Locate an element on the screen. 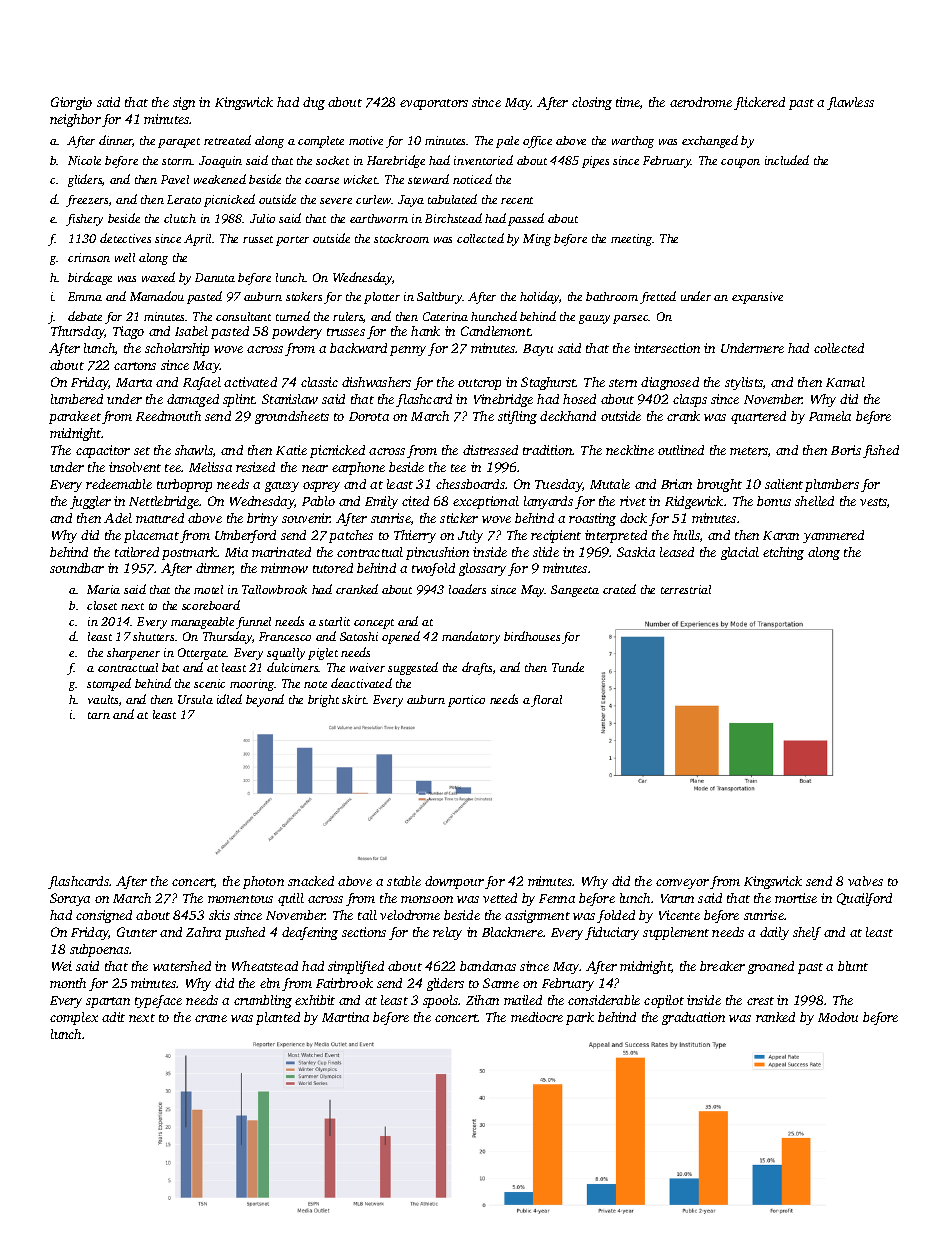  debate is located at coordinates (85, 316).
